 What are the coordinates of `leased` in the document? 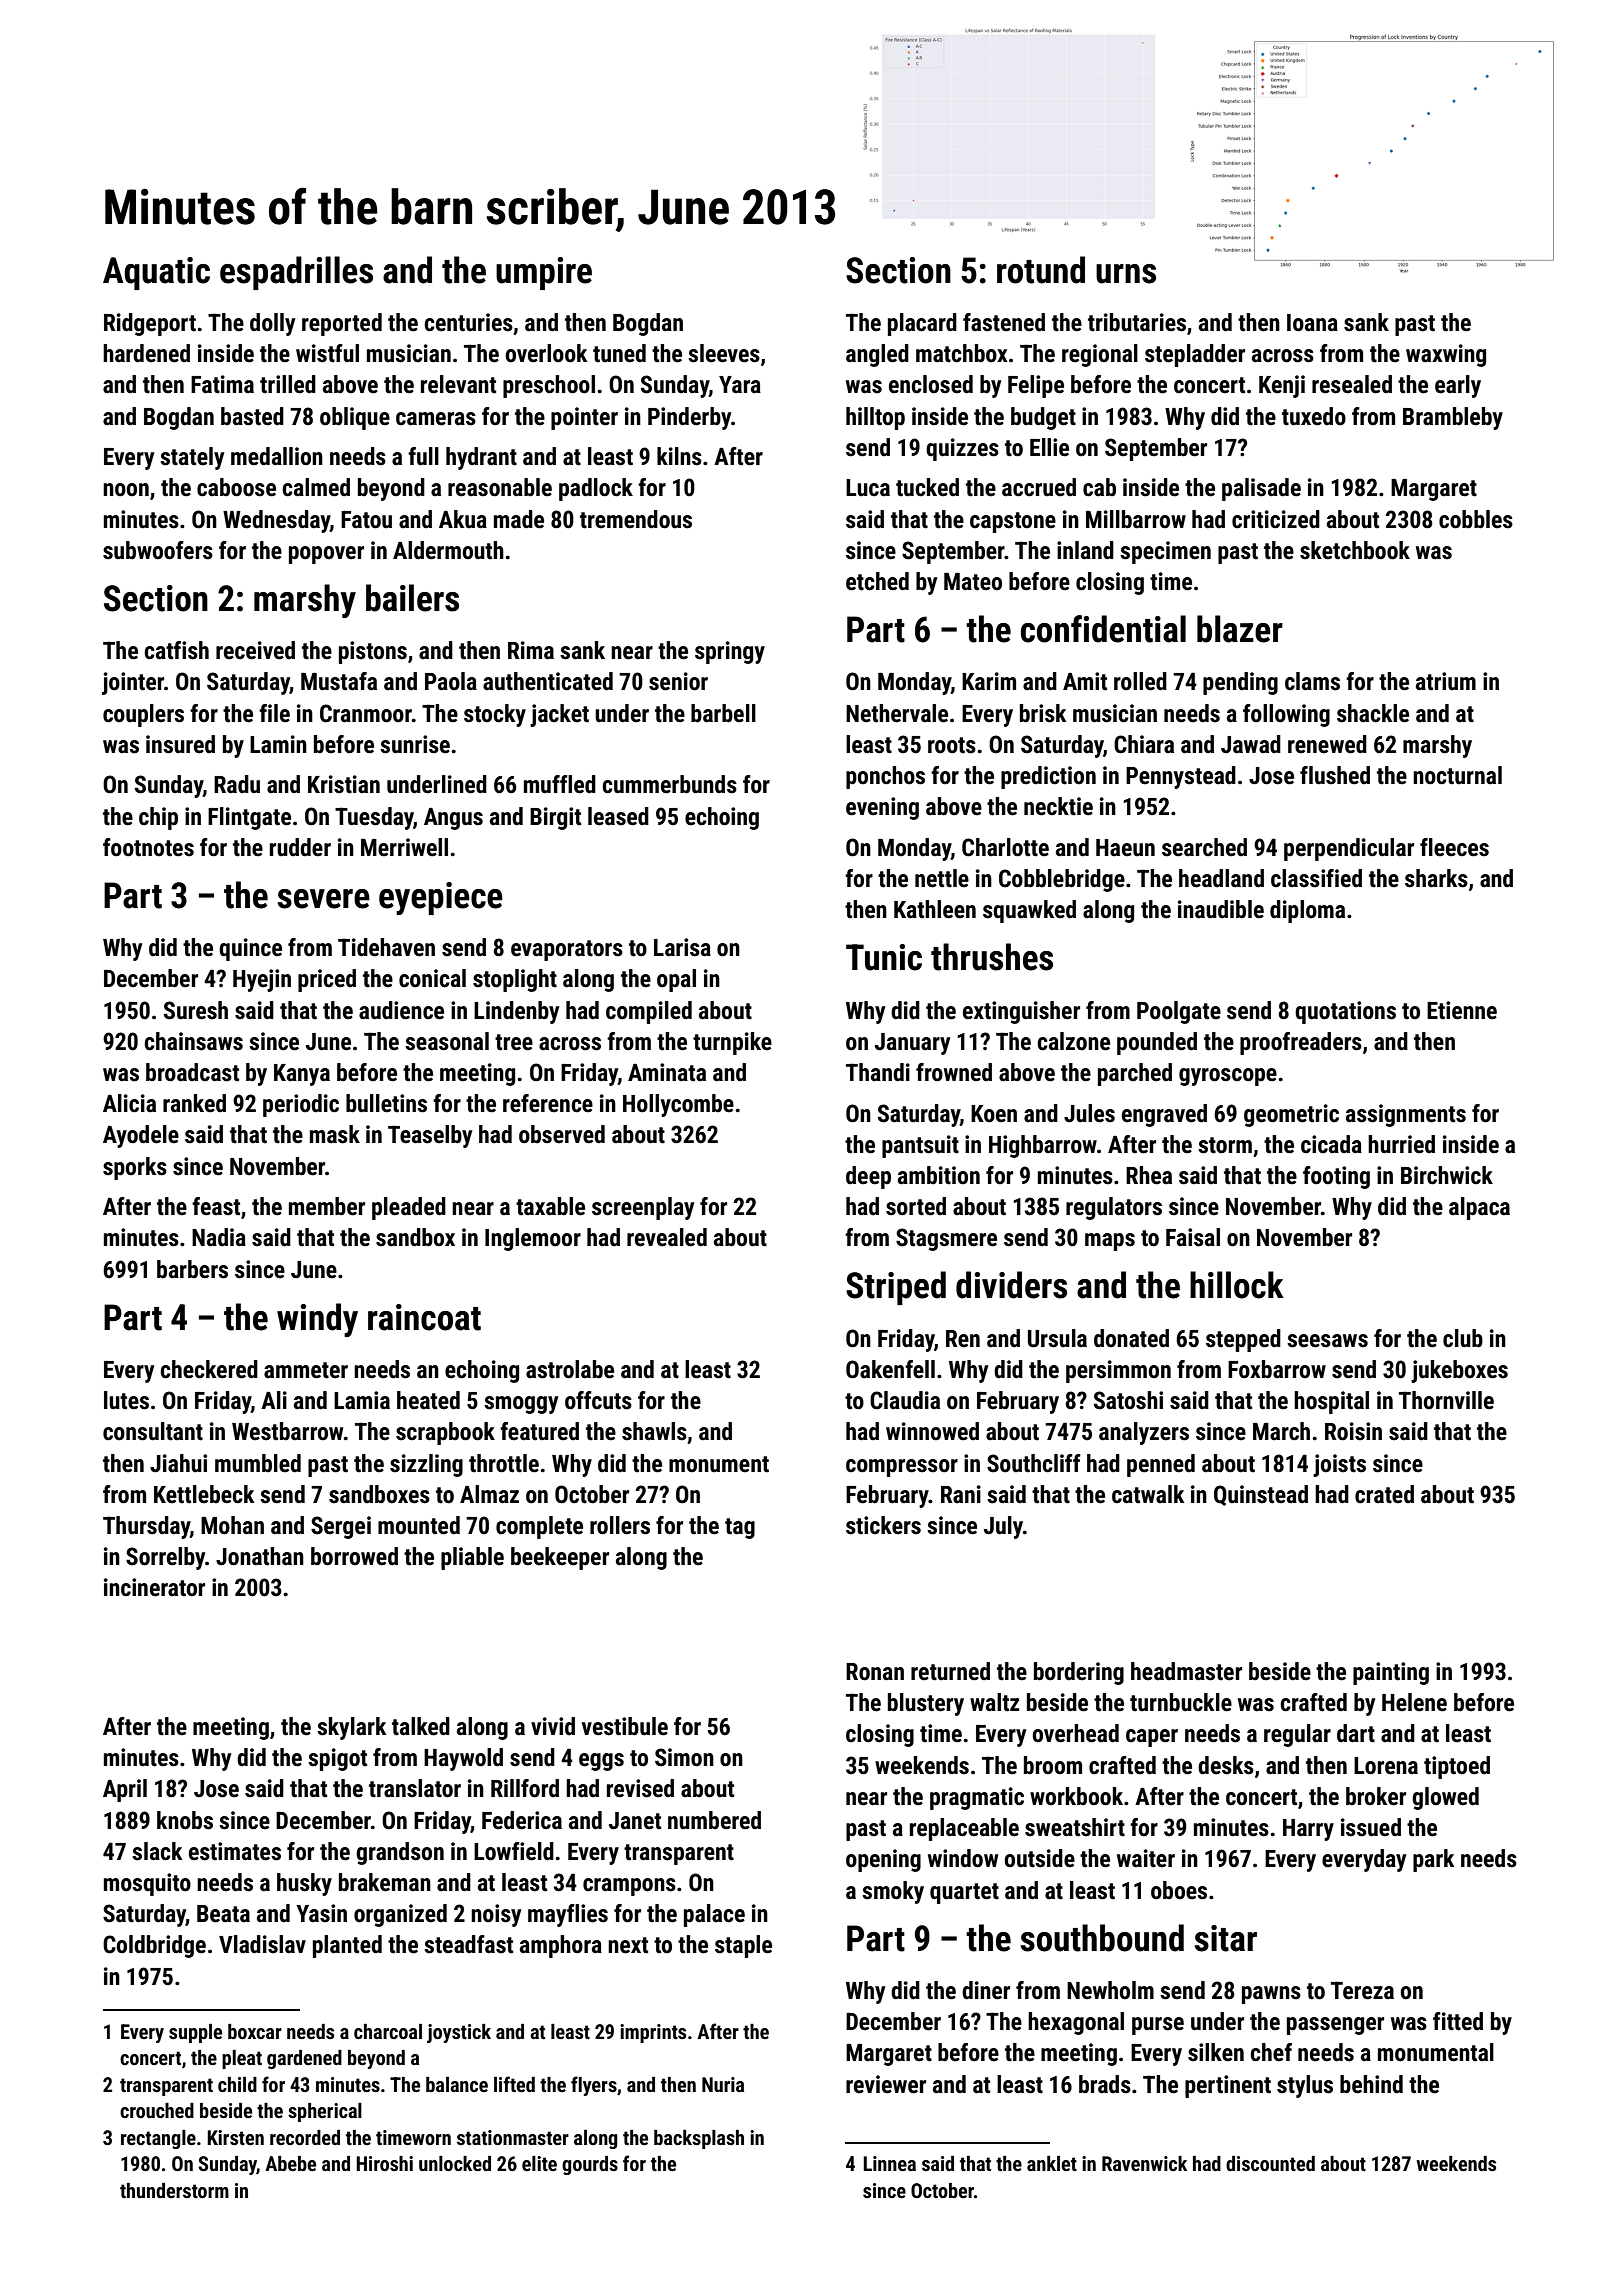 It's located at (618, 816).
